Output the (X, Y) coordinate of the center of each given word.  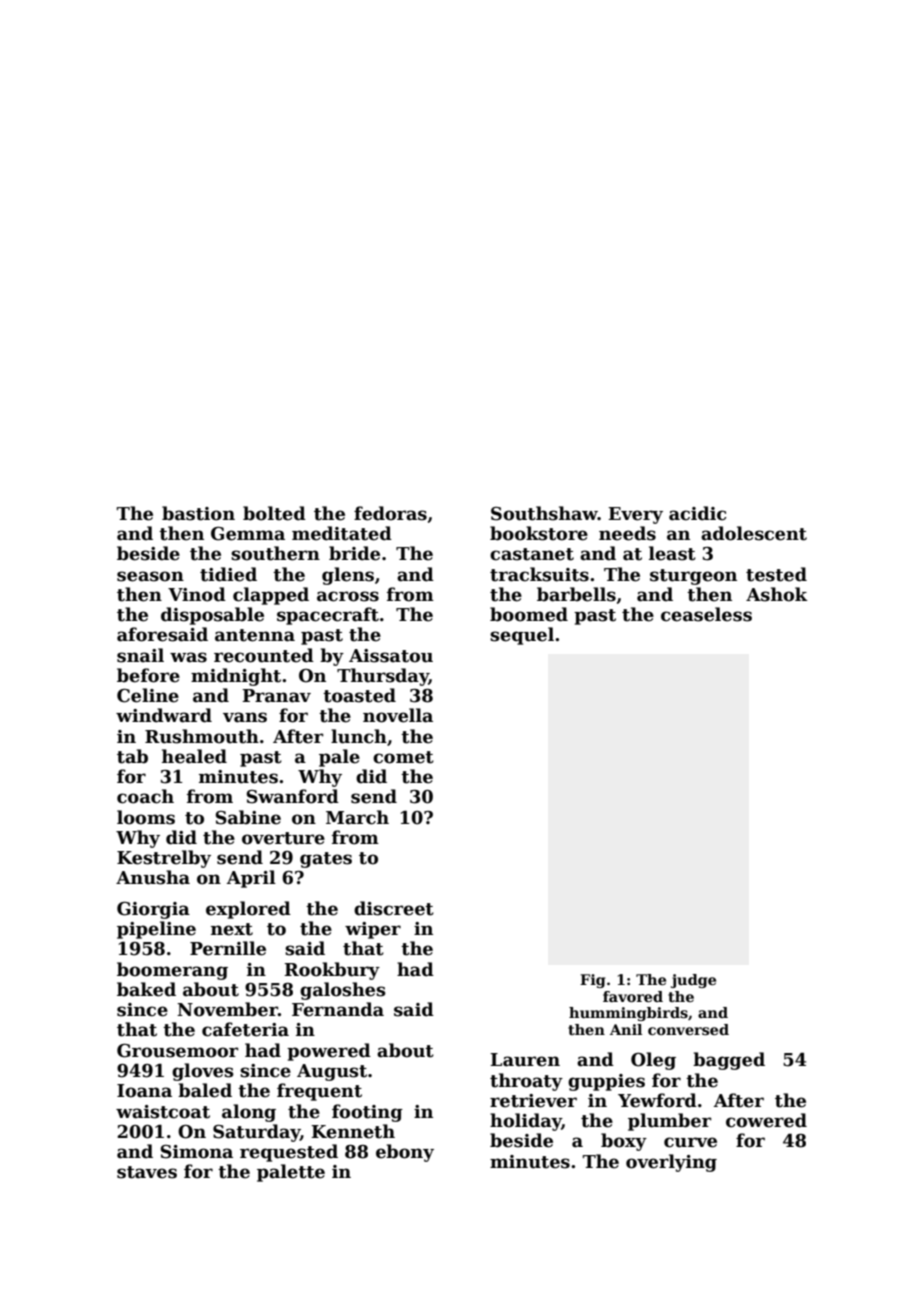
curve (690, 1142)
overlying (671, 1163)
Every (635, 515)
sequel (522, 636)
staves (147, 1172)
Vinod (197, 594)
